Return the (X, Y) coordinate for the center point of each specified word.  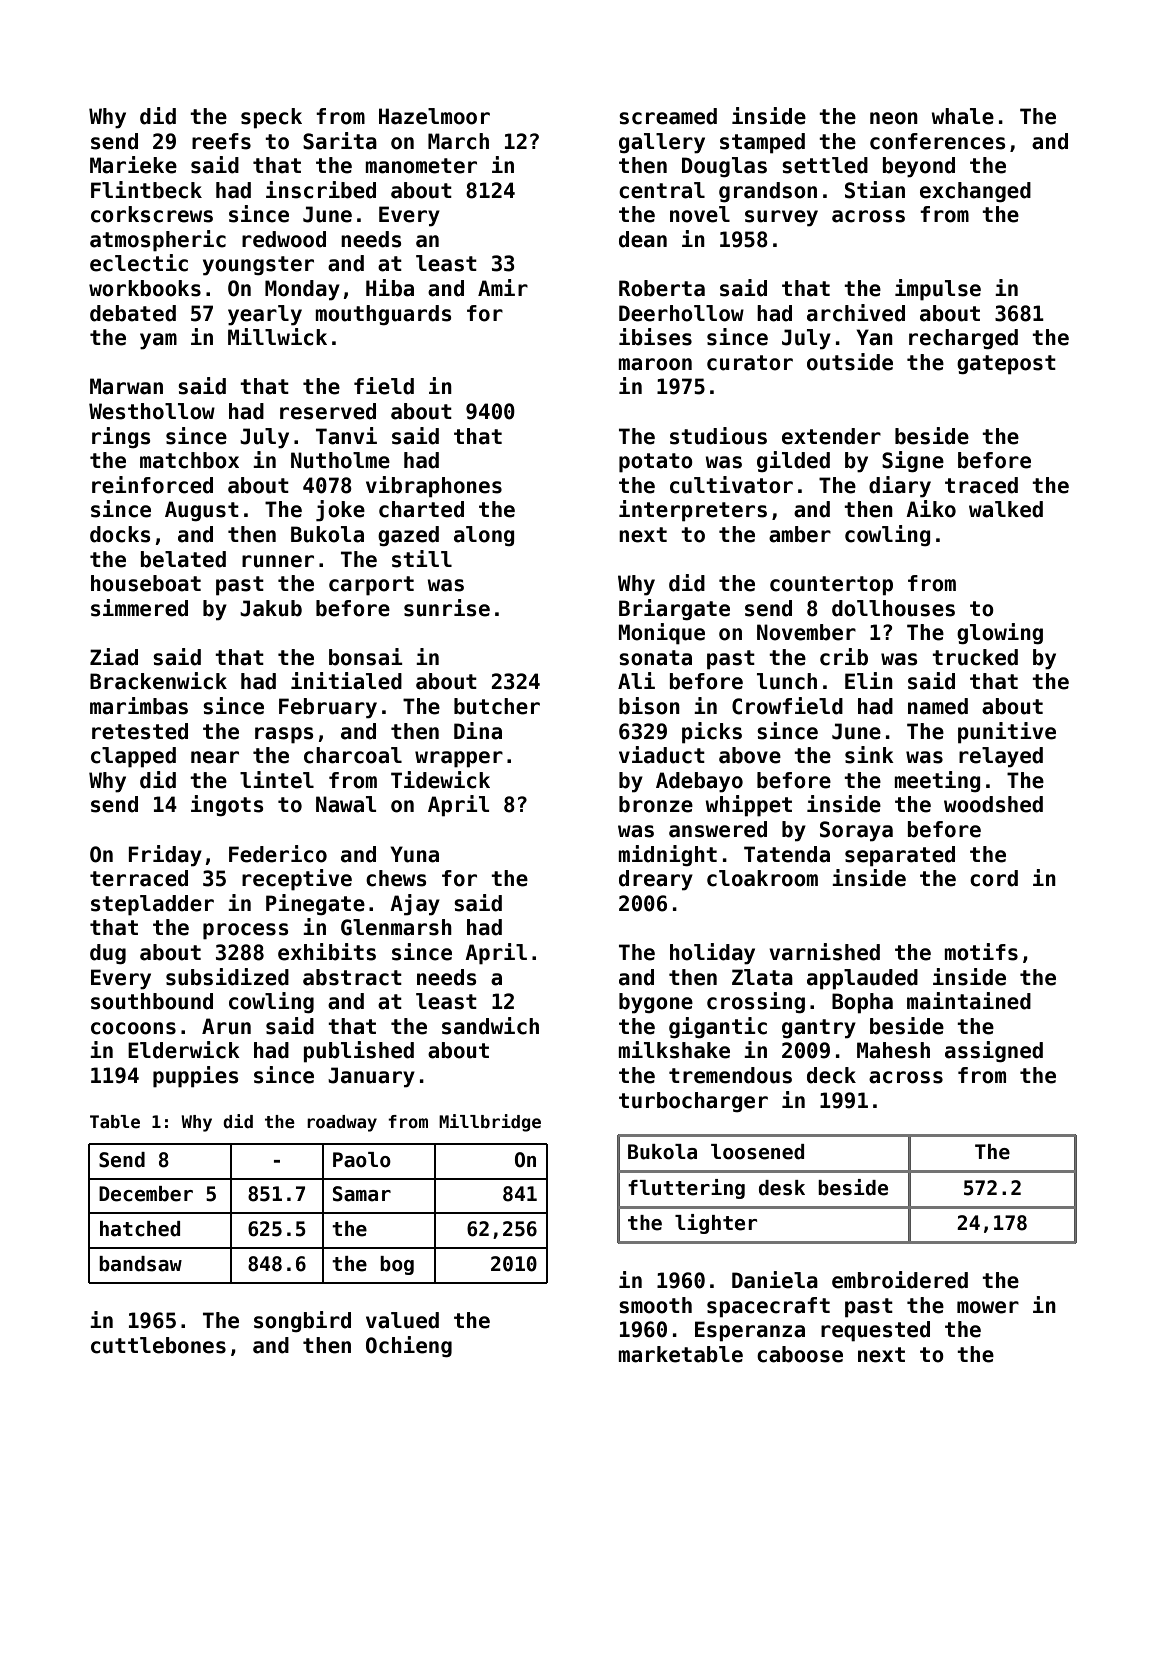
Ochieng (409, 1346)
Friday (165, 856)
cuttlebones (158, 1345)
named (938, 706)
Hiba (390, 288)
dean (643, 239)
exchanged (975, 192)
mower (988, 1307)
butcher (497, 706)
